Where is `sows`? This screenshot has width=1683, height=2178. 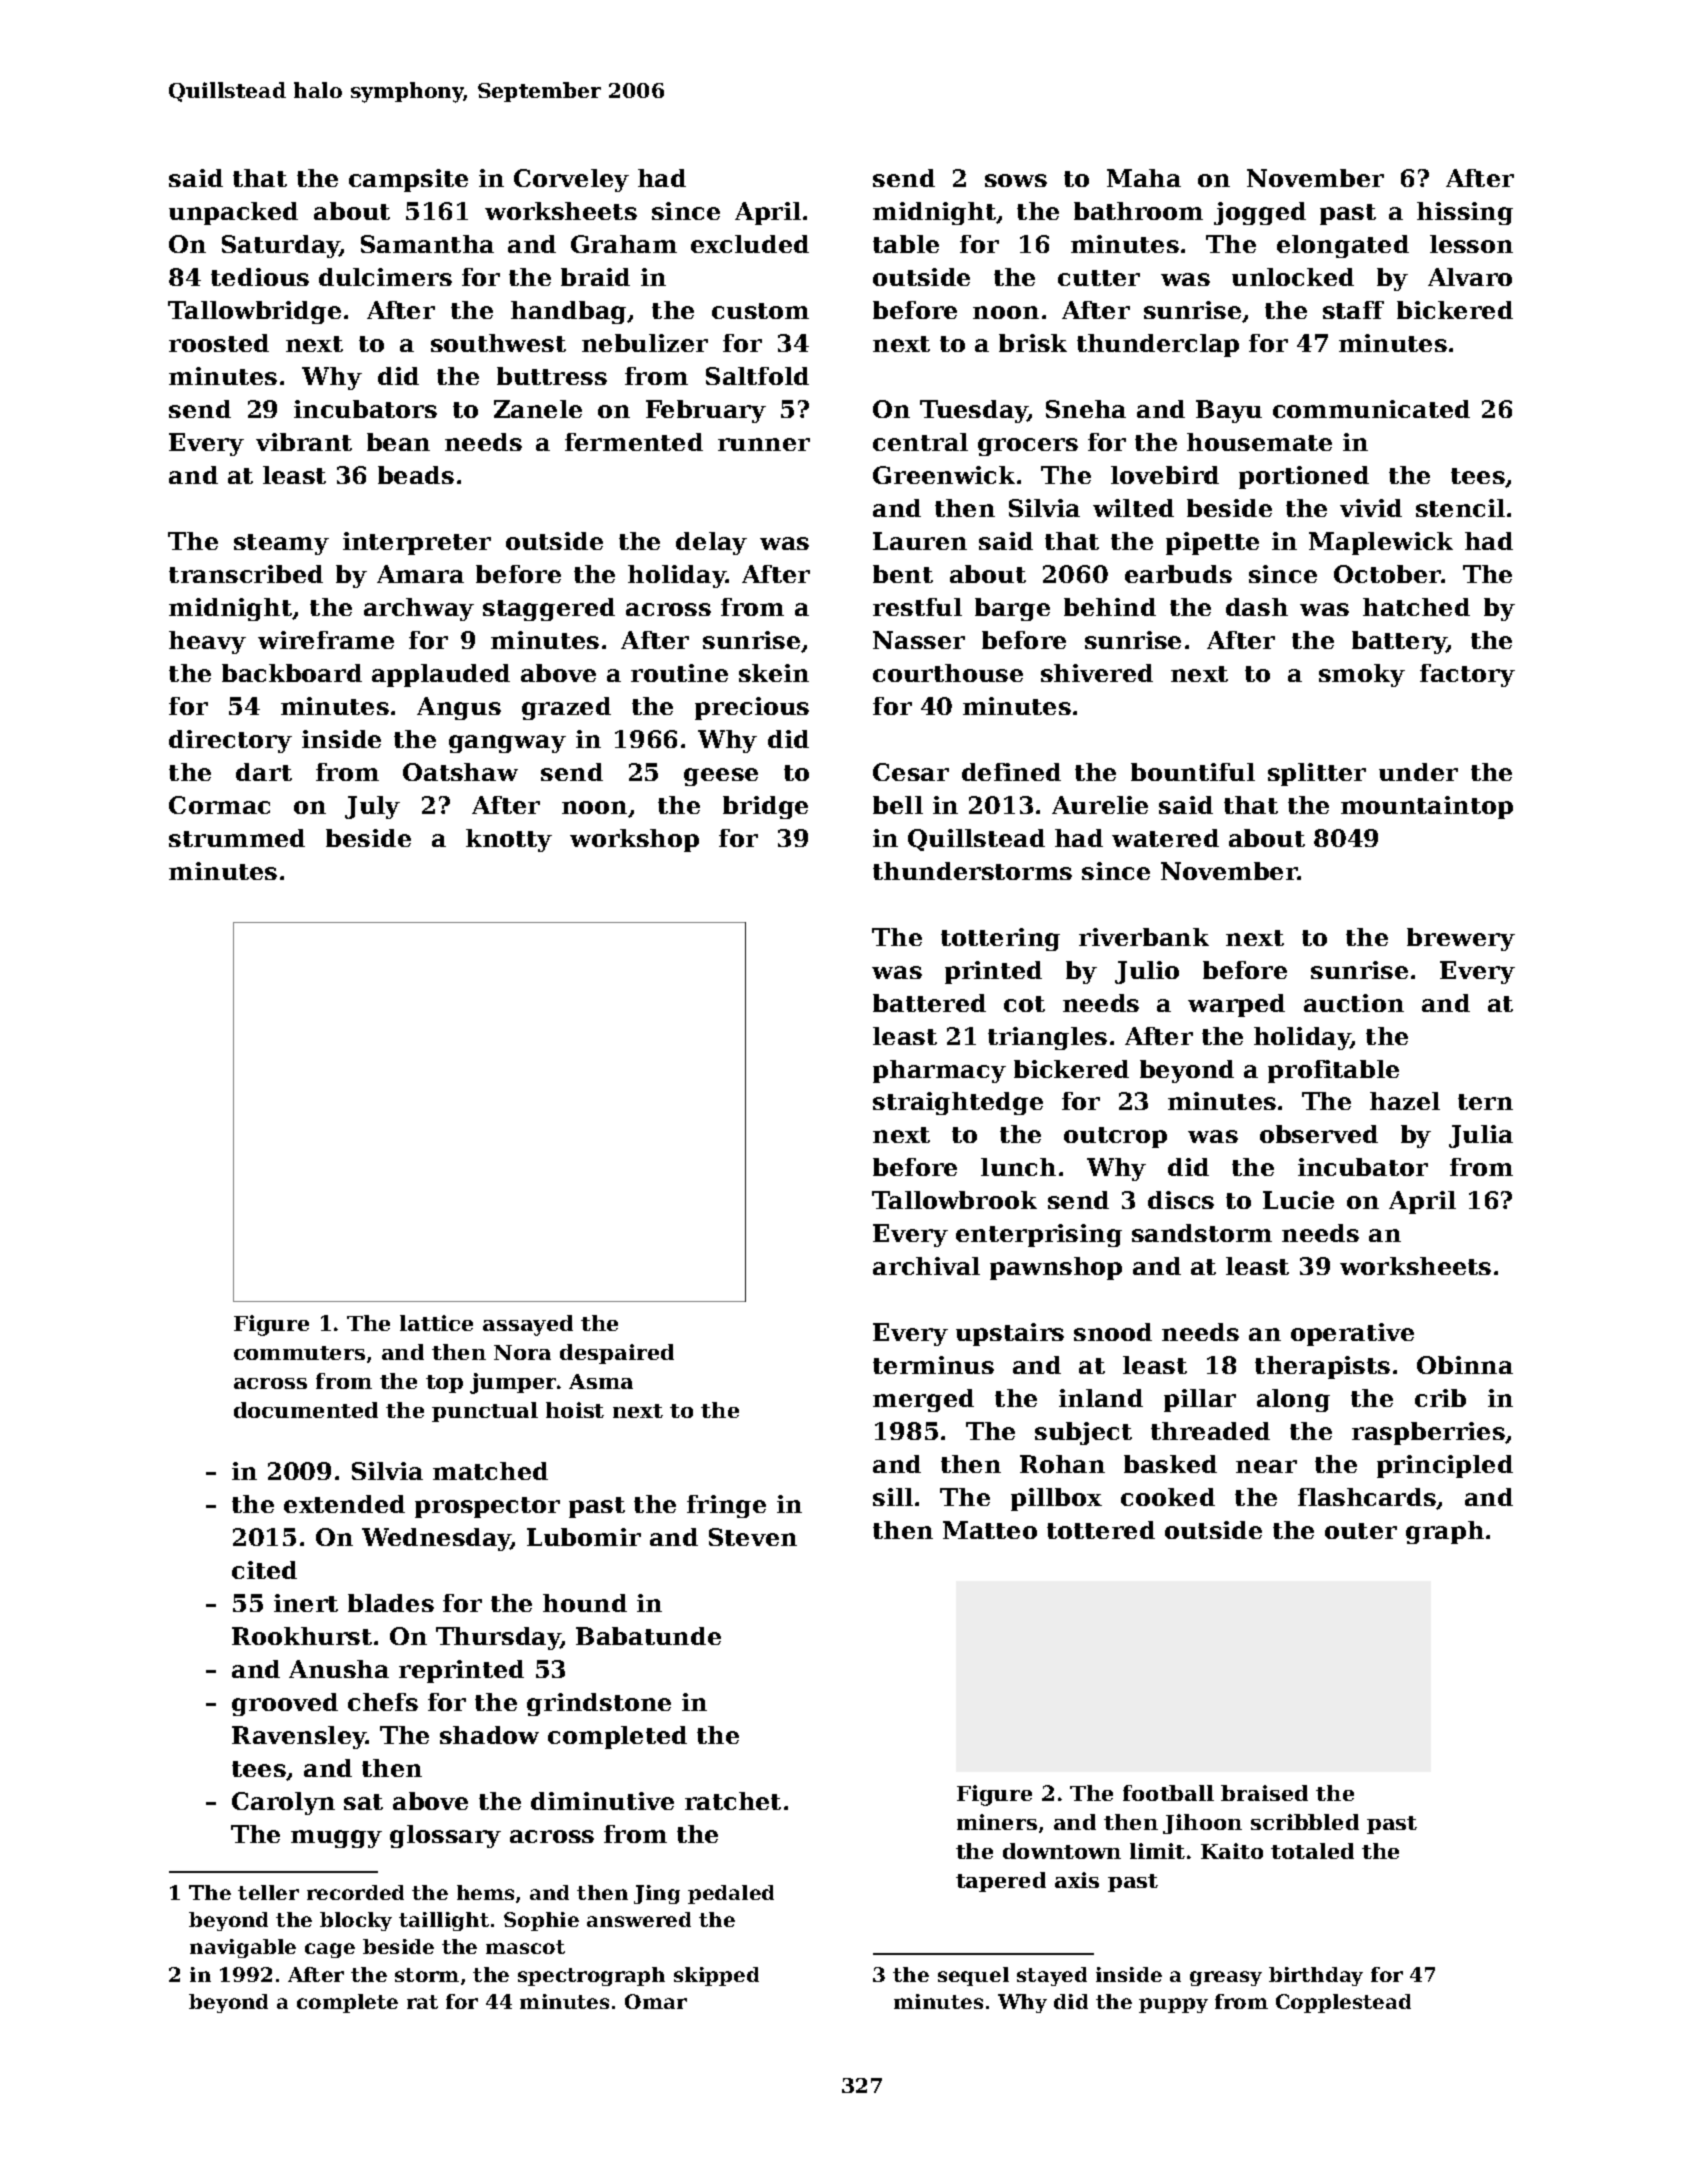
sows is located at coordinates (1016, 180).
